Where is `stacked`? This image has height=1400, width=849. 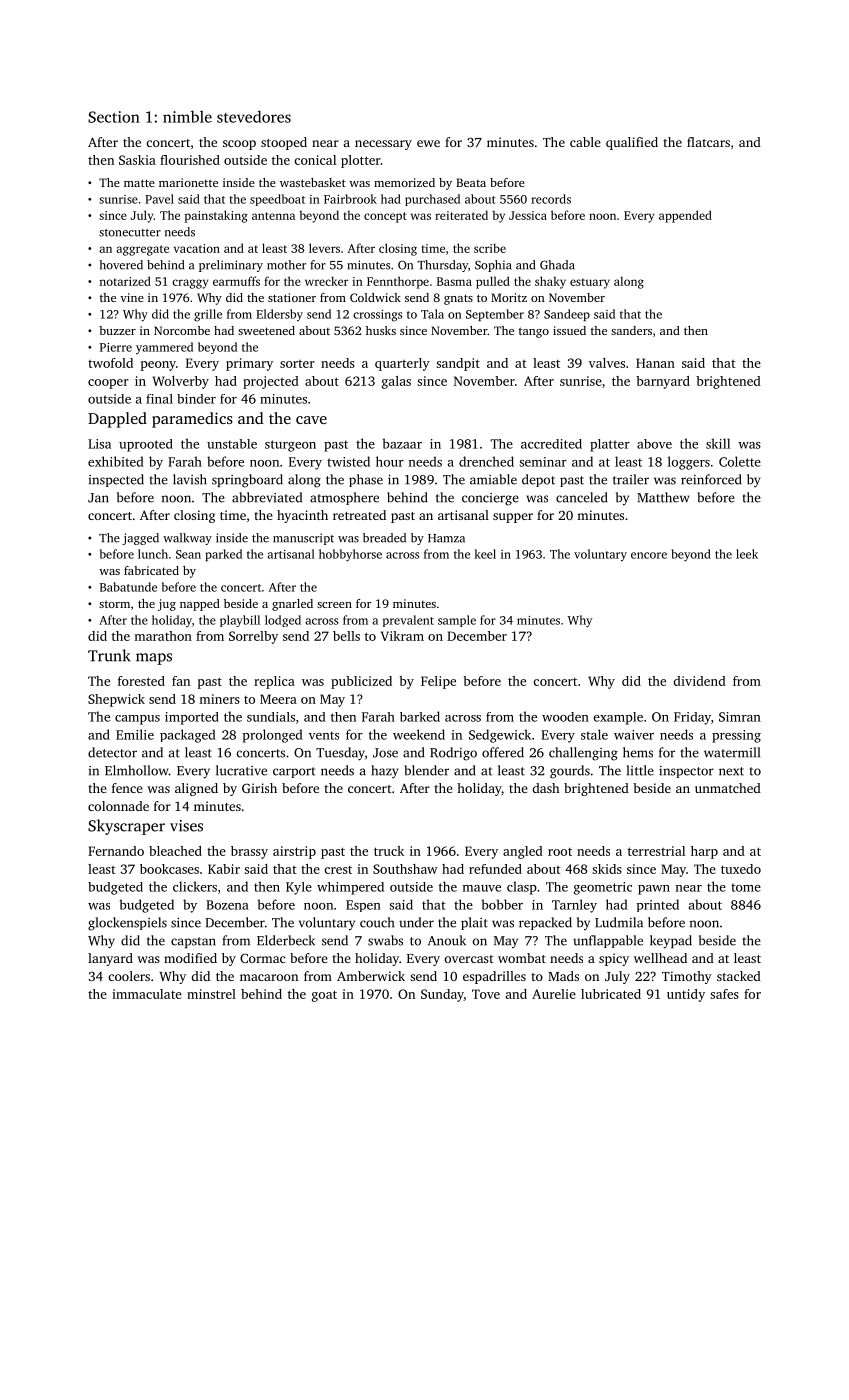 stacked is located at coordinates (739, 976).
